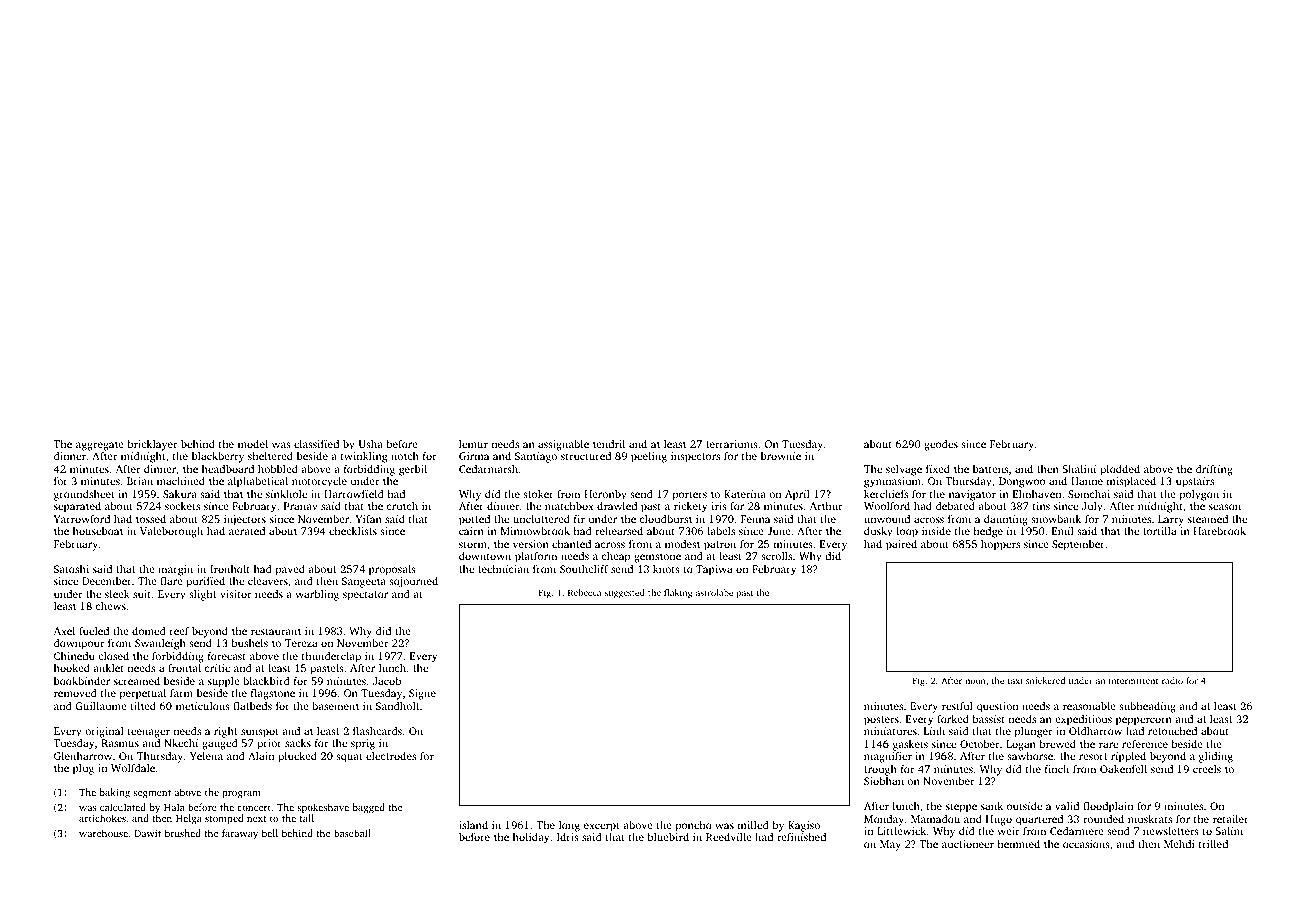  What do you see at coordinates (584, 592) in the document?
I see `Rebecca` at bounding box center [584, 592].
